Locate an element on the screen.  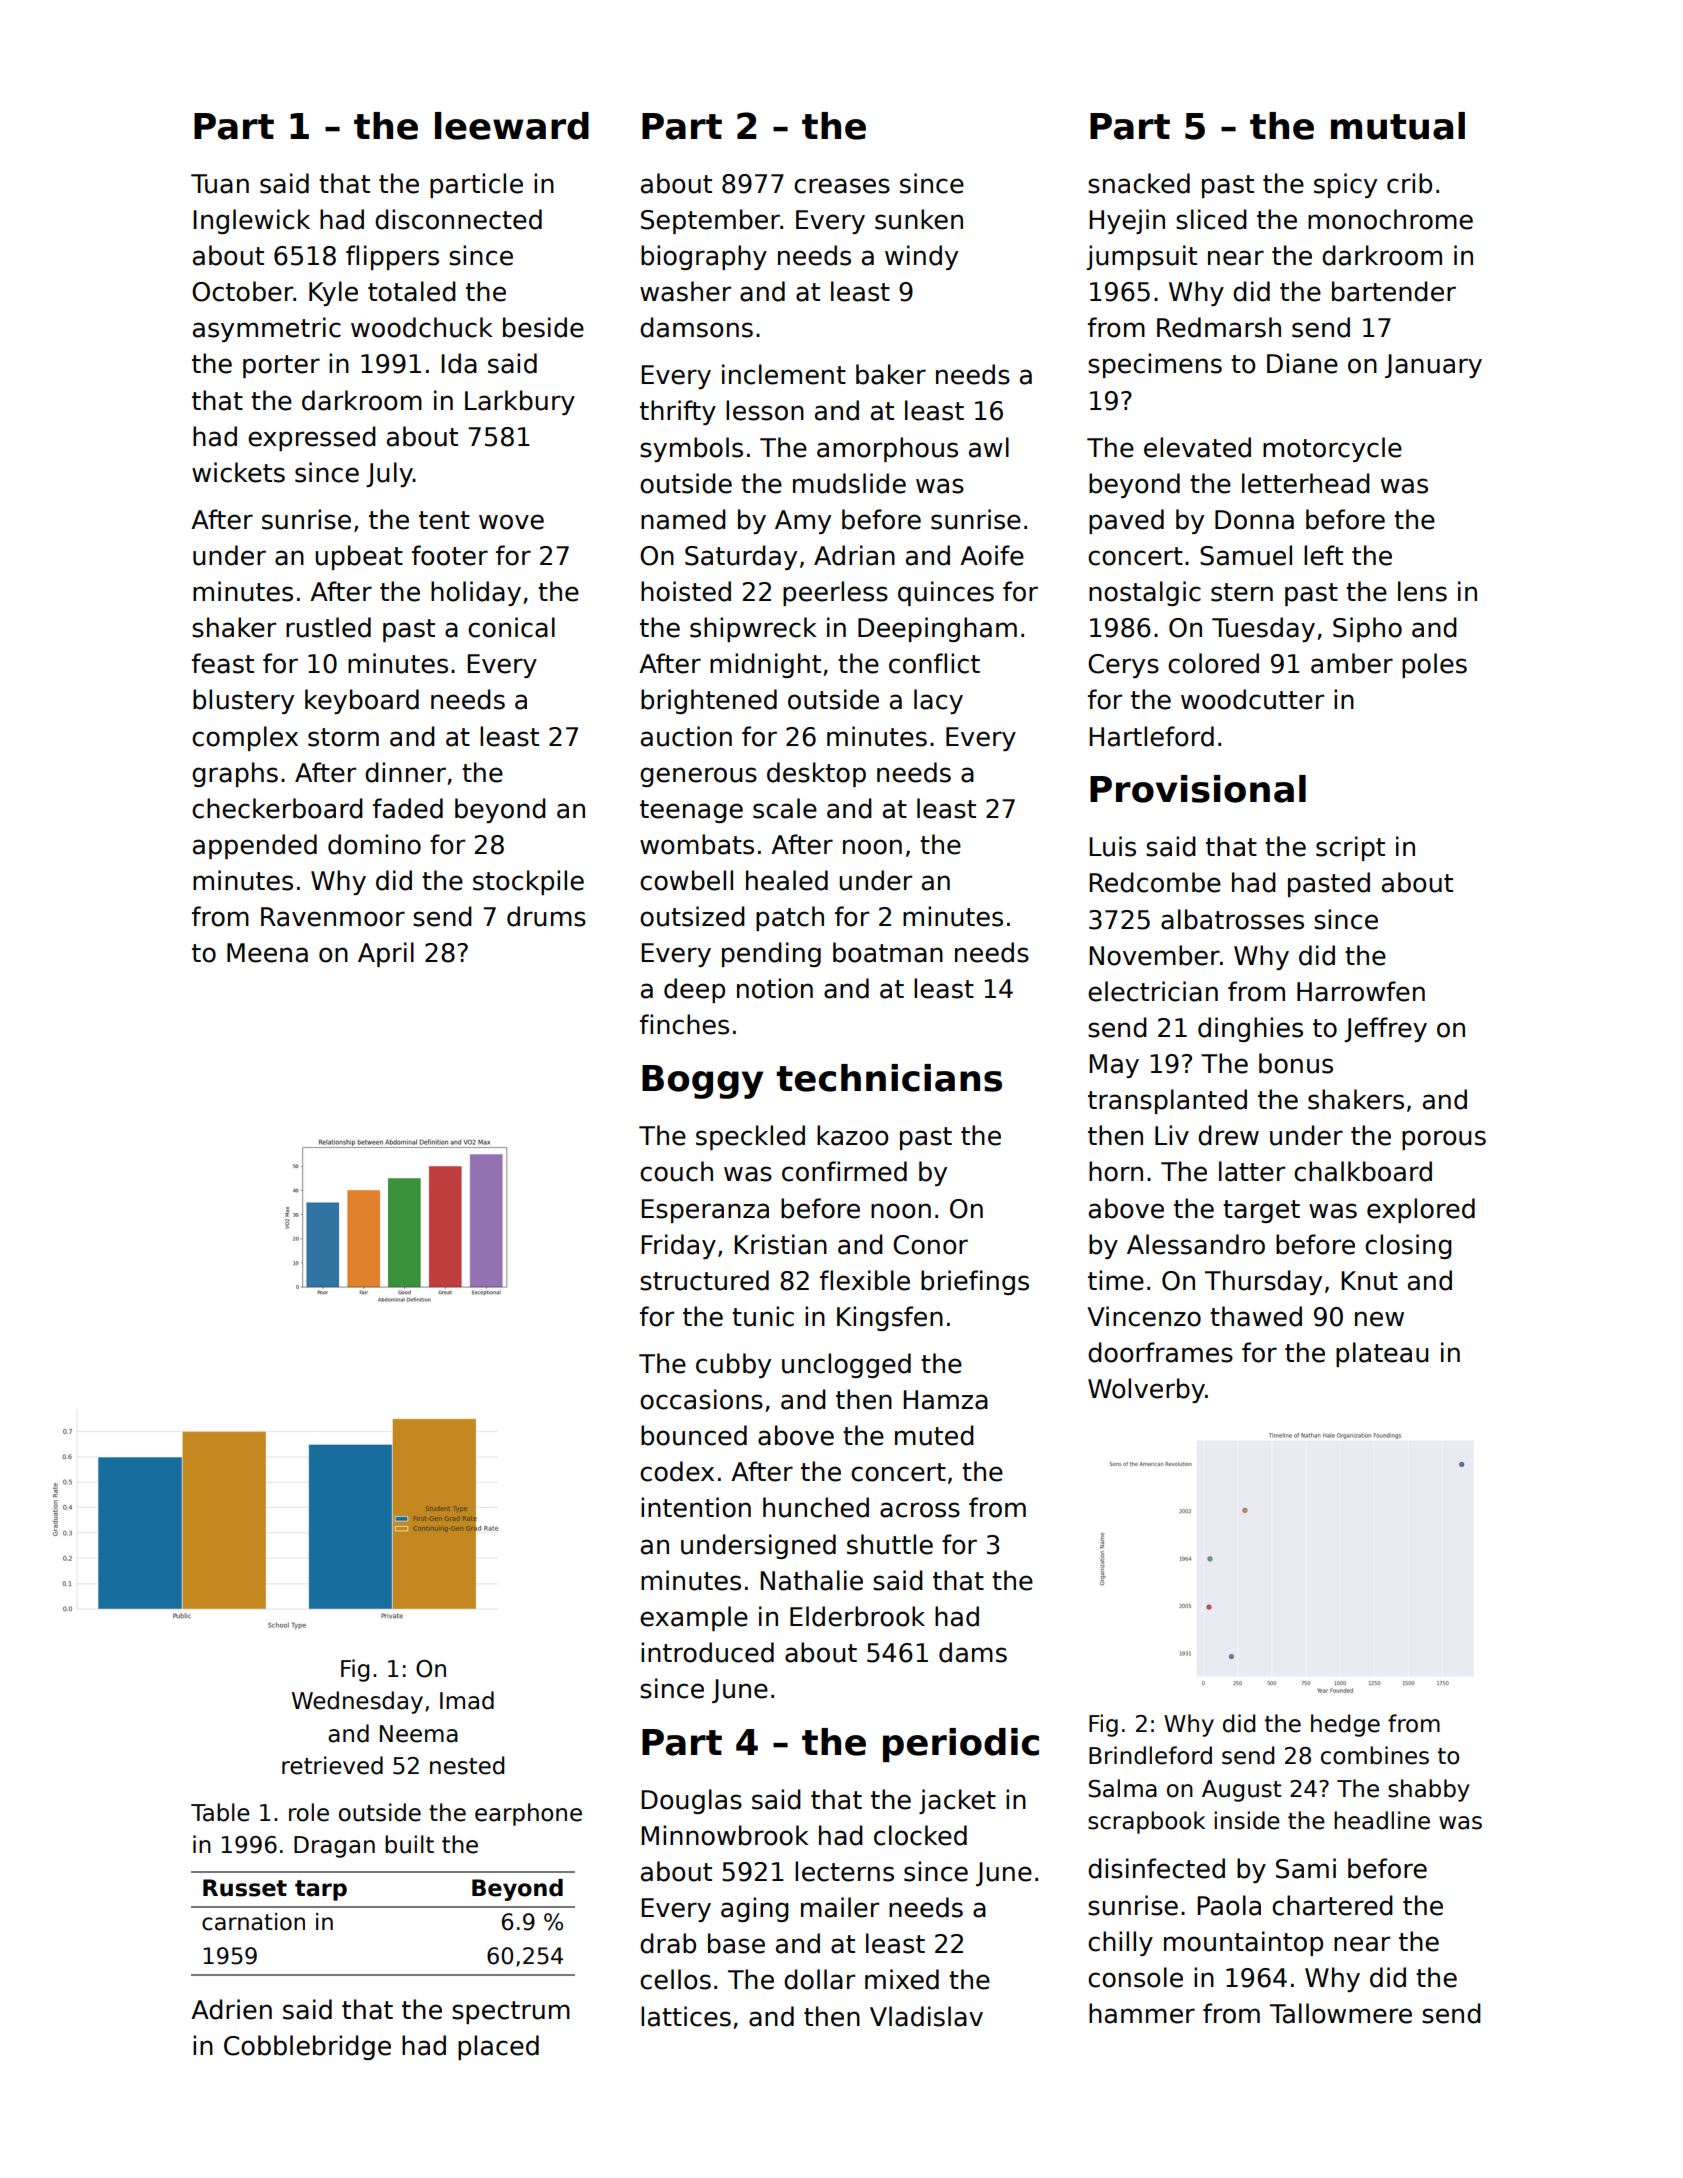
hedge is located at coordinates (1345, 1725).
